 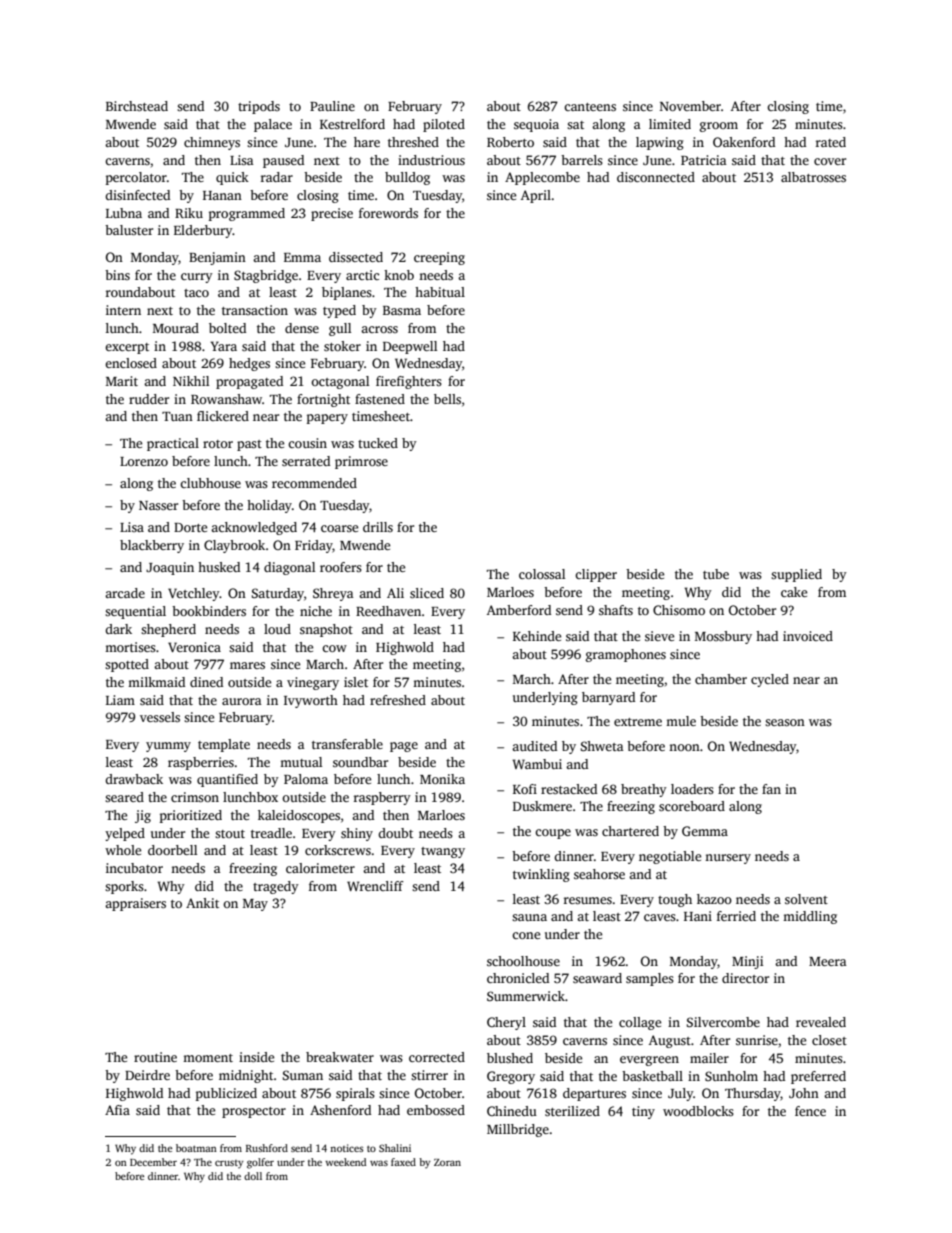 I want to click on routine, so click(x=155, y=1057).
